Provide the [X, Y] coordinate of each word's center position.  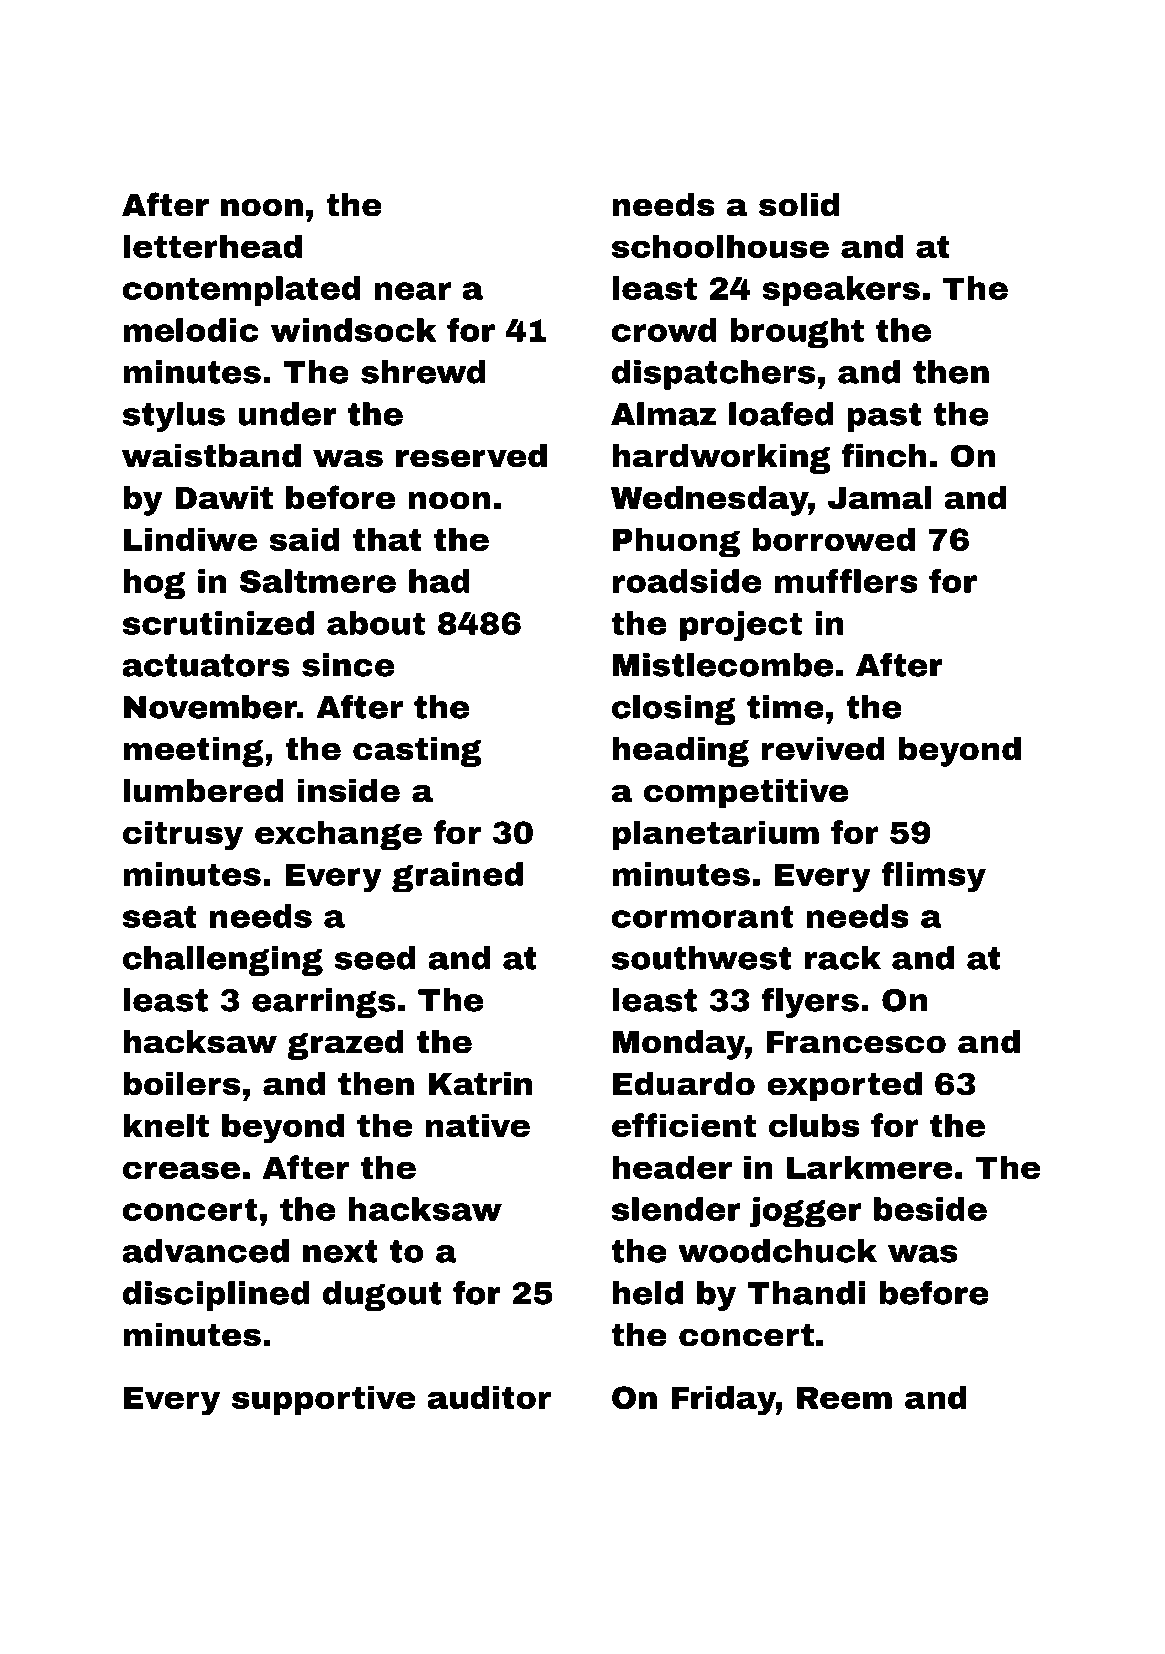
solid [799, 205]
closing [674, 710]
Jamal [879, 498]
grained [457, 877]
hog [154, 584]
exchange [338, 835]
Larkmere [870, 1167]
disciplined [216, 1296]
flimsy [933, 877]
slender [676, 1209]
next [340, 1251]
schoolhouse [720, 246]
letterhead [212, 246]
